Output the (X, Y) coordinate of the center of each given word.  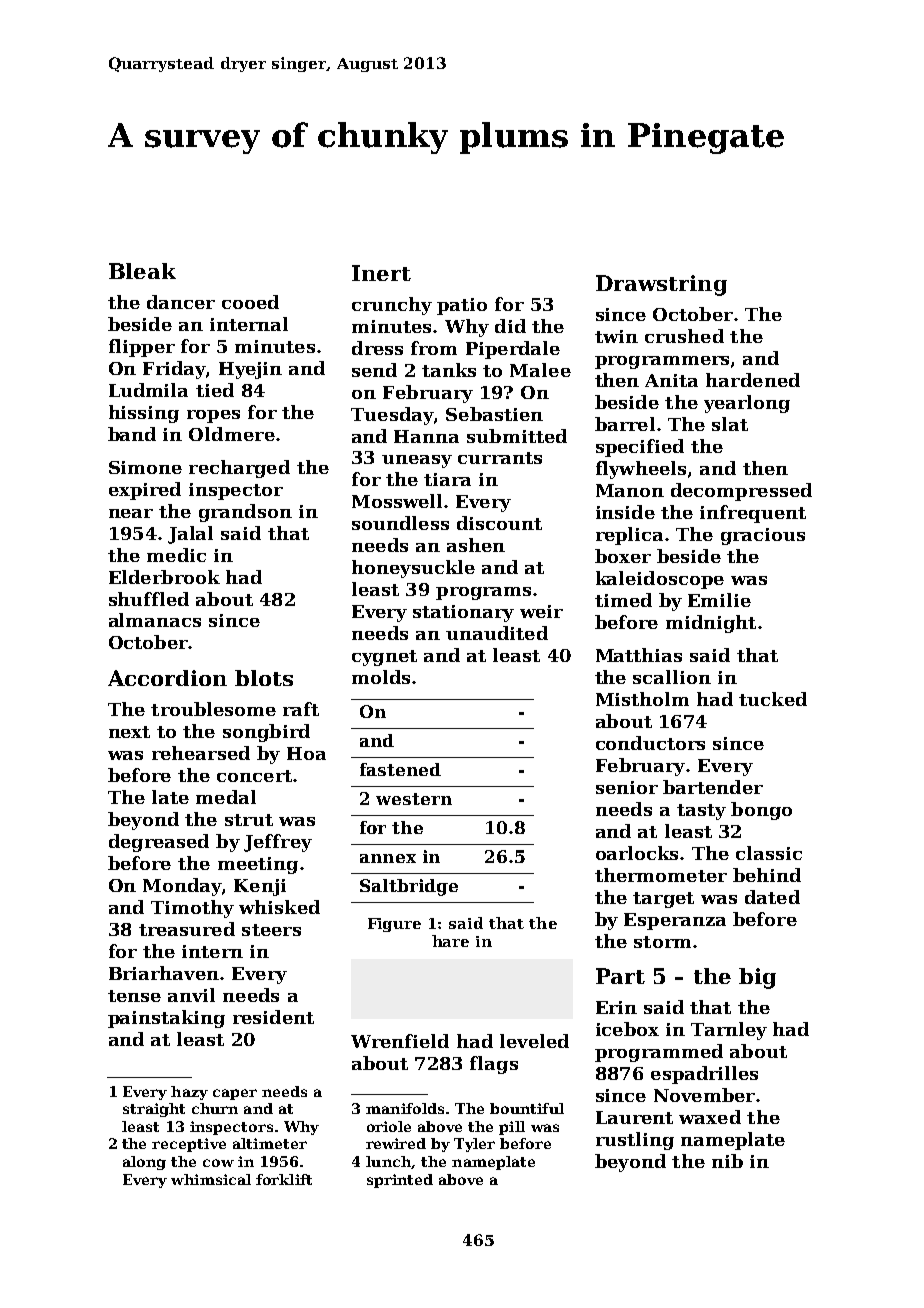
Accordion (167, 678)
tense (134, 996)
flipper (142, 348)
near (131, 513)
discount (499, 523)
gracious (763, 536)
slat (730, 424)
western (414, 799)
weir (541, 611)
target (663, 900)
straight (154, 1110)
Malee (540, 370)
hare (450, 941)
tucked (773, 699)
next (129, 732)
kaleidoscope (660, 580)
